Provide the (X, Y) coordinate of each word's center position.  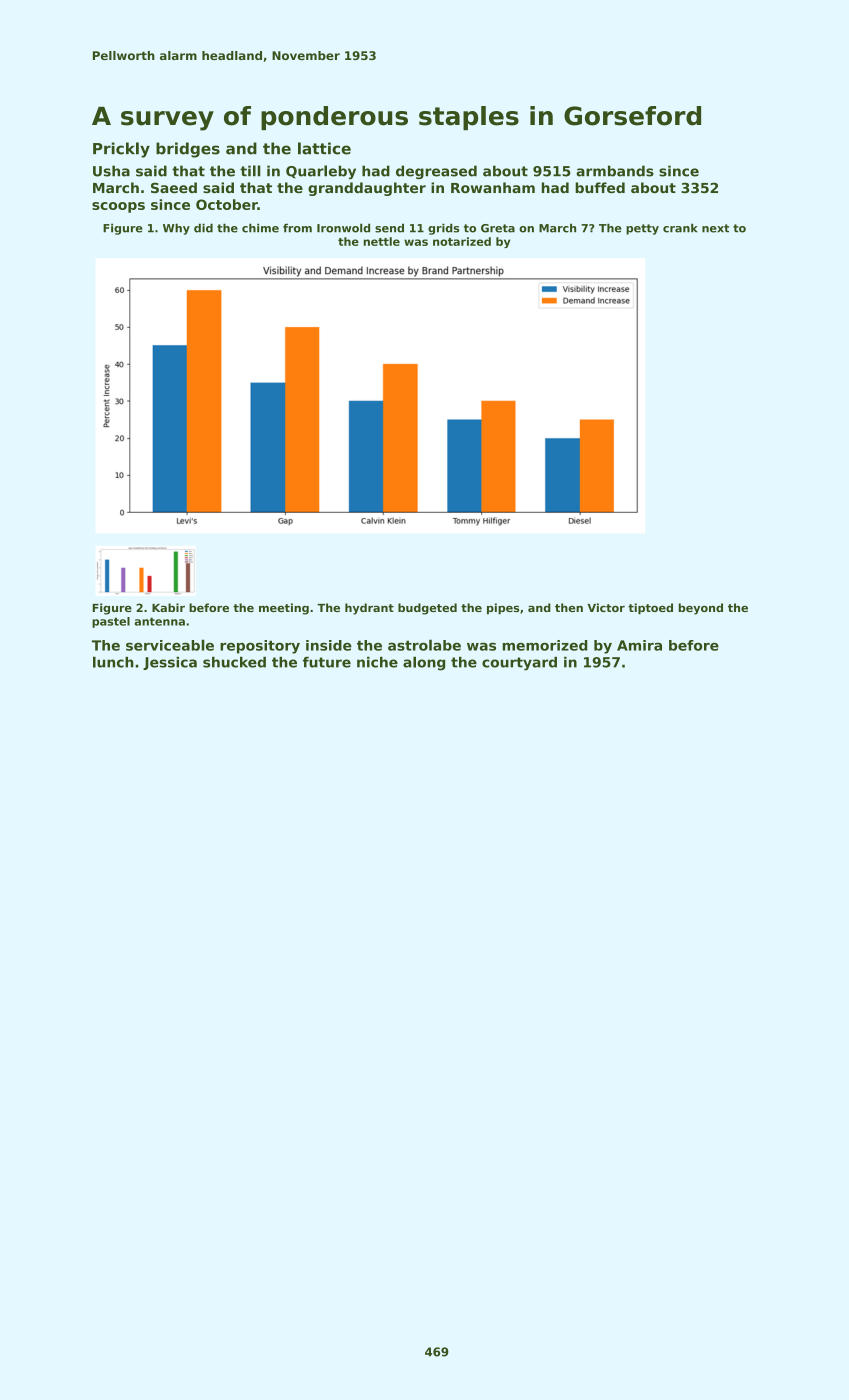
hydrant (369, 609)
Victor (606, 607)
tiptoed (650, 609)
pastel (111, 622)
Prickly (121, 150)
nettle (382, 241)
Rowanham (493, 187)
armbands (615, 171)
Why (176, 229)
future (327, 662)
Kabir (168, 607)
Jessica (170, 663)
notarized (462, 241)
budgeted (427, 609)
